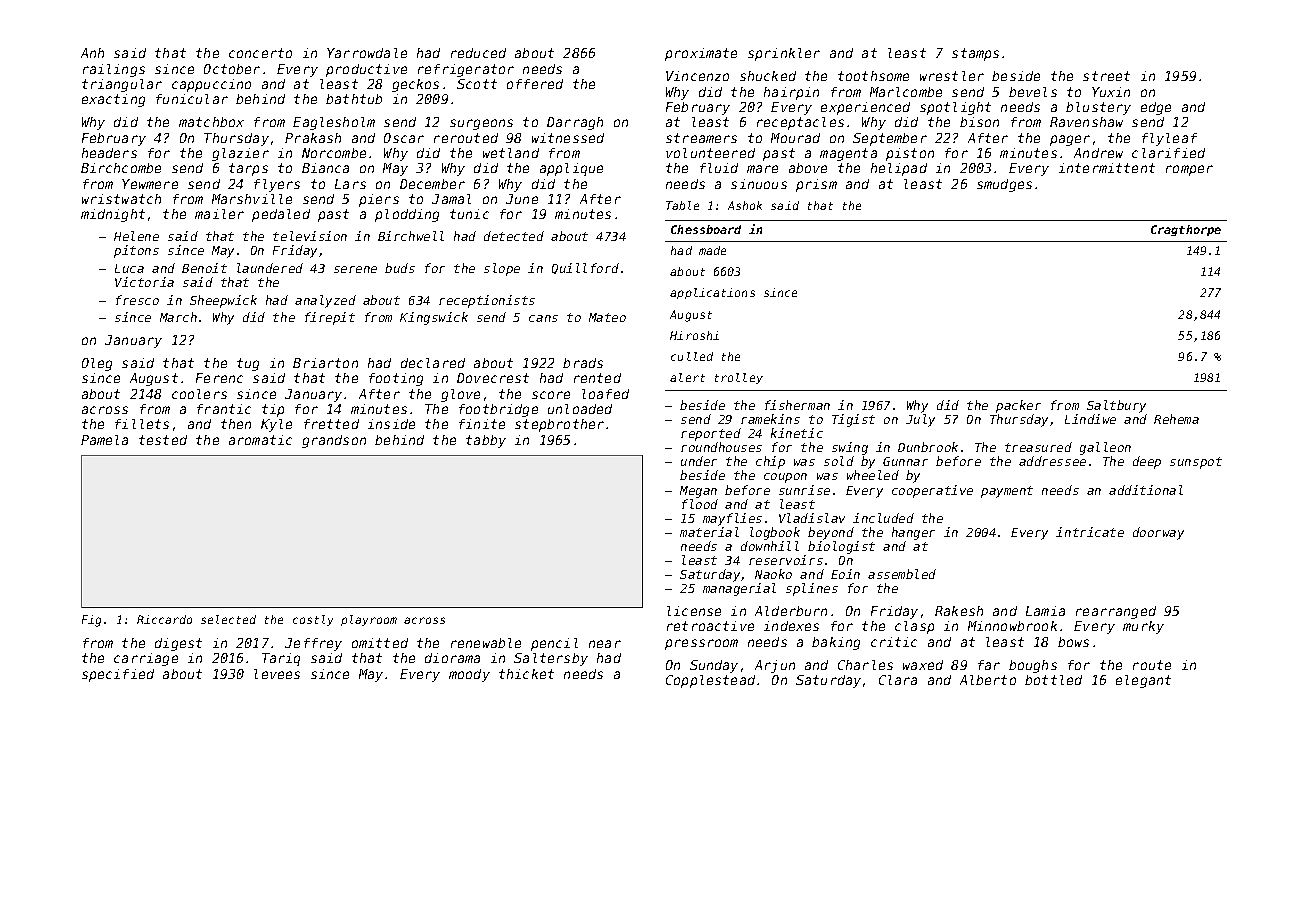 This screenshot has height=924, width=1308. Describe the element at coordinates (228, 619) in the screenshot. I see `selected` at that location.
